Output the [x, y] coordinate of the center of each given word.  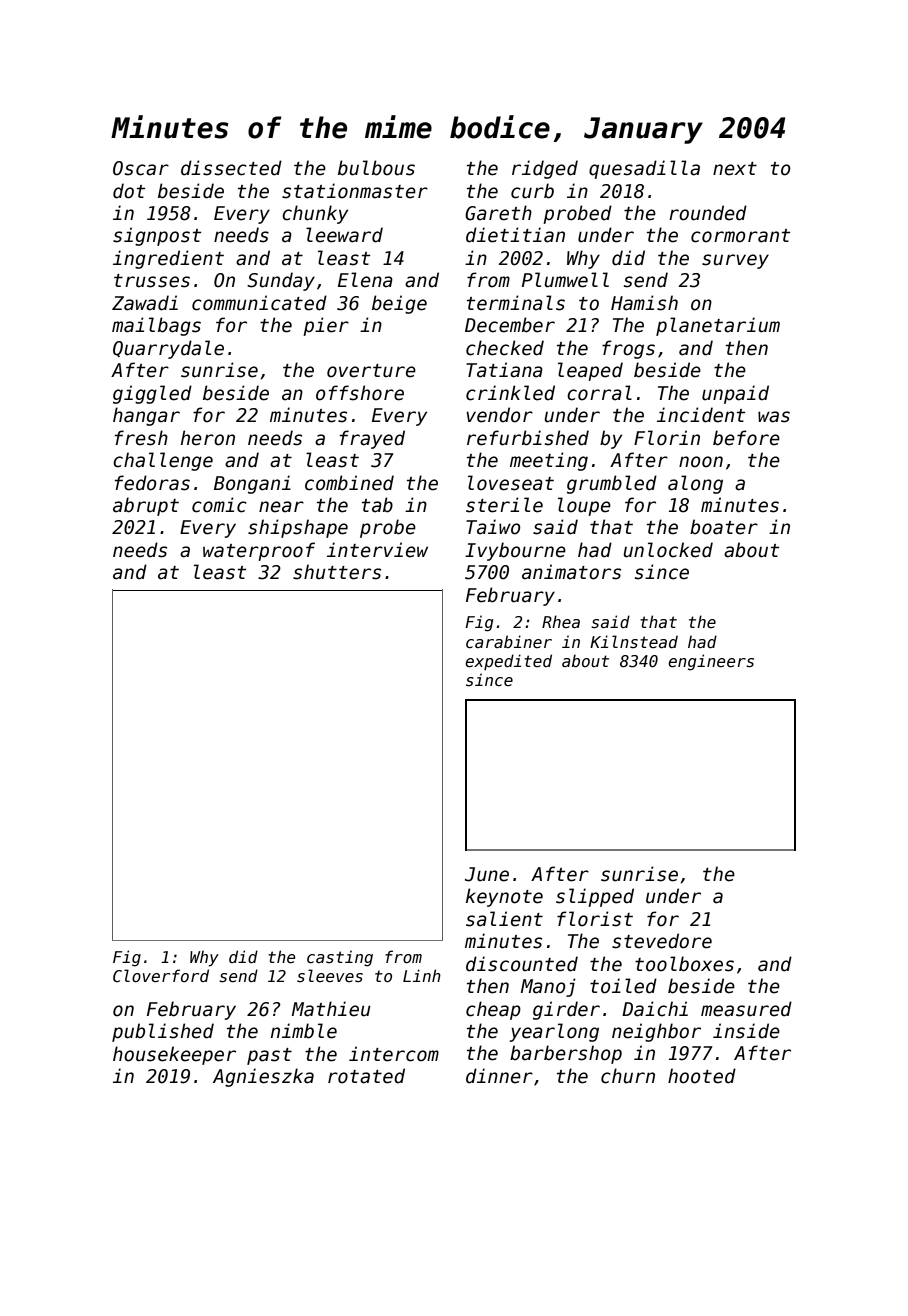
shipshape [298, 528]
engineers [711, 662]
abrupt [146, 506]
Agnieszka [263, 1077]
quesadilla [644, 169]
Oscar [141, 168]
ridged [545, 169]
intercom [394, 1054]
